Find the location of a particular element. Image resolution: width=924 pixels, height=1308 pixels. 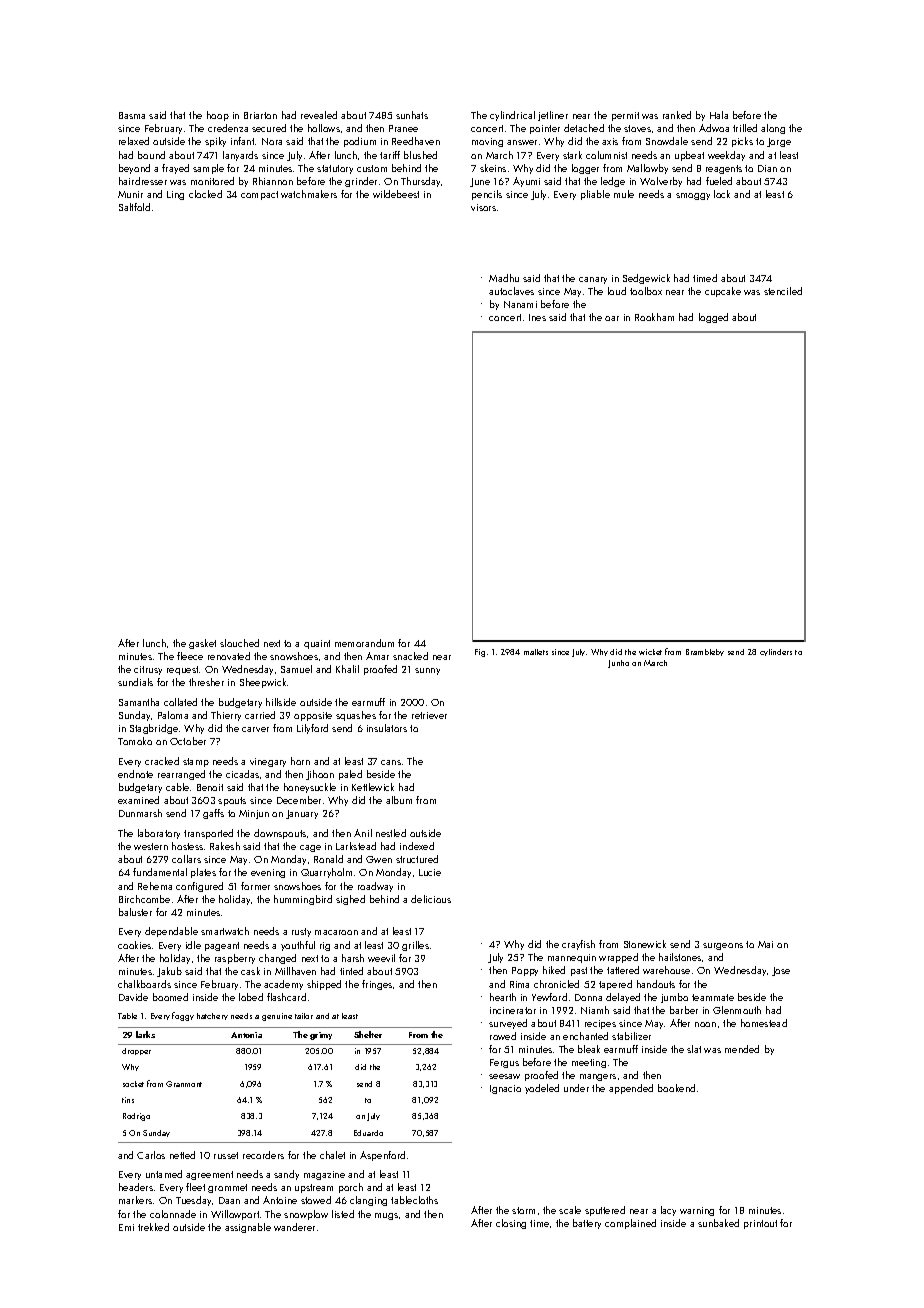

quaint is located at coordinates (317, 644).
